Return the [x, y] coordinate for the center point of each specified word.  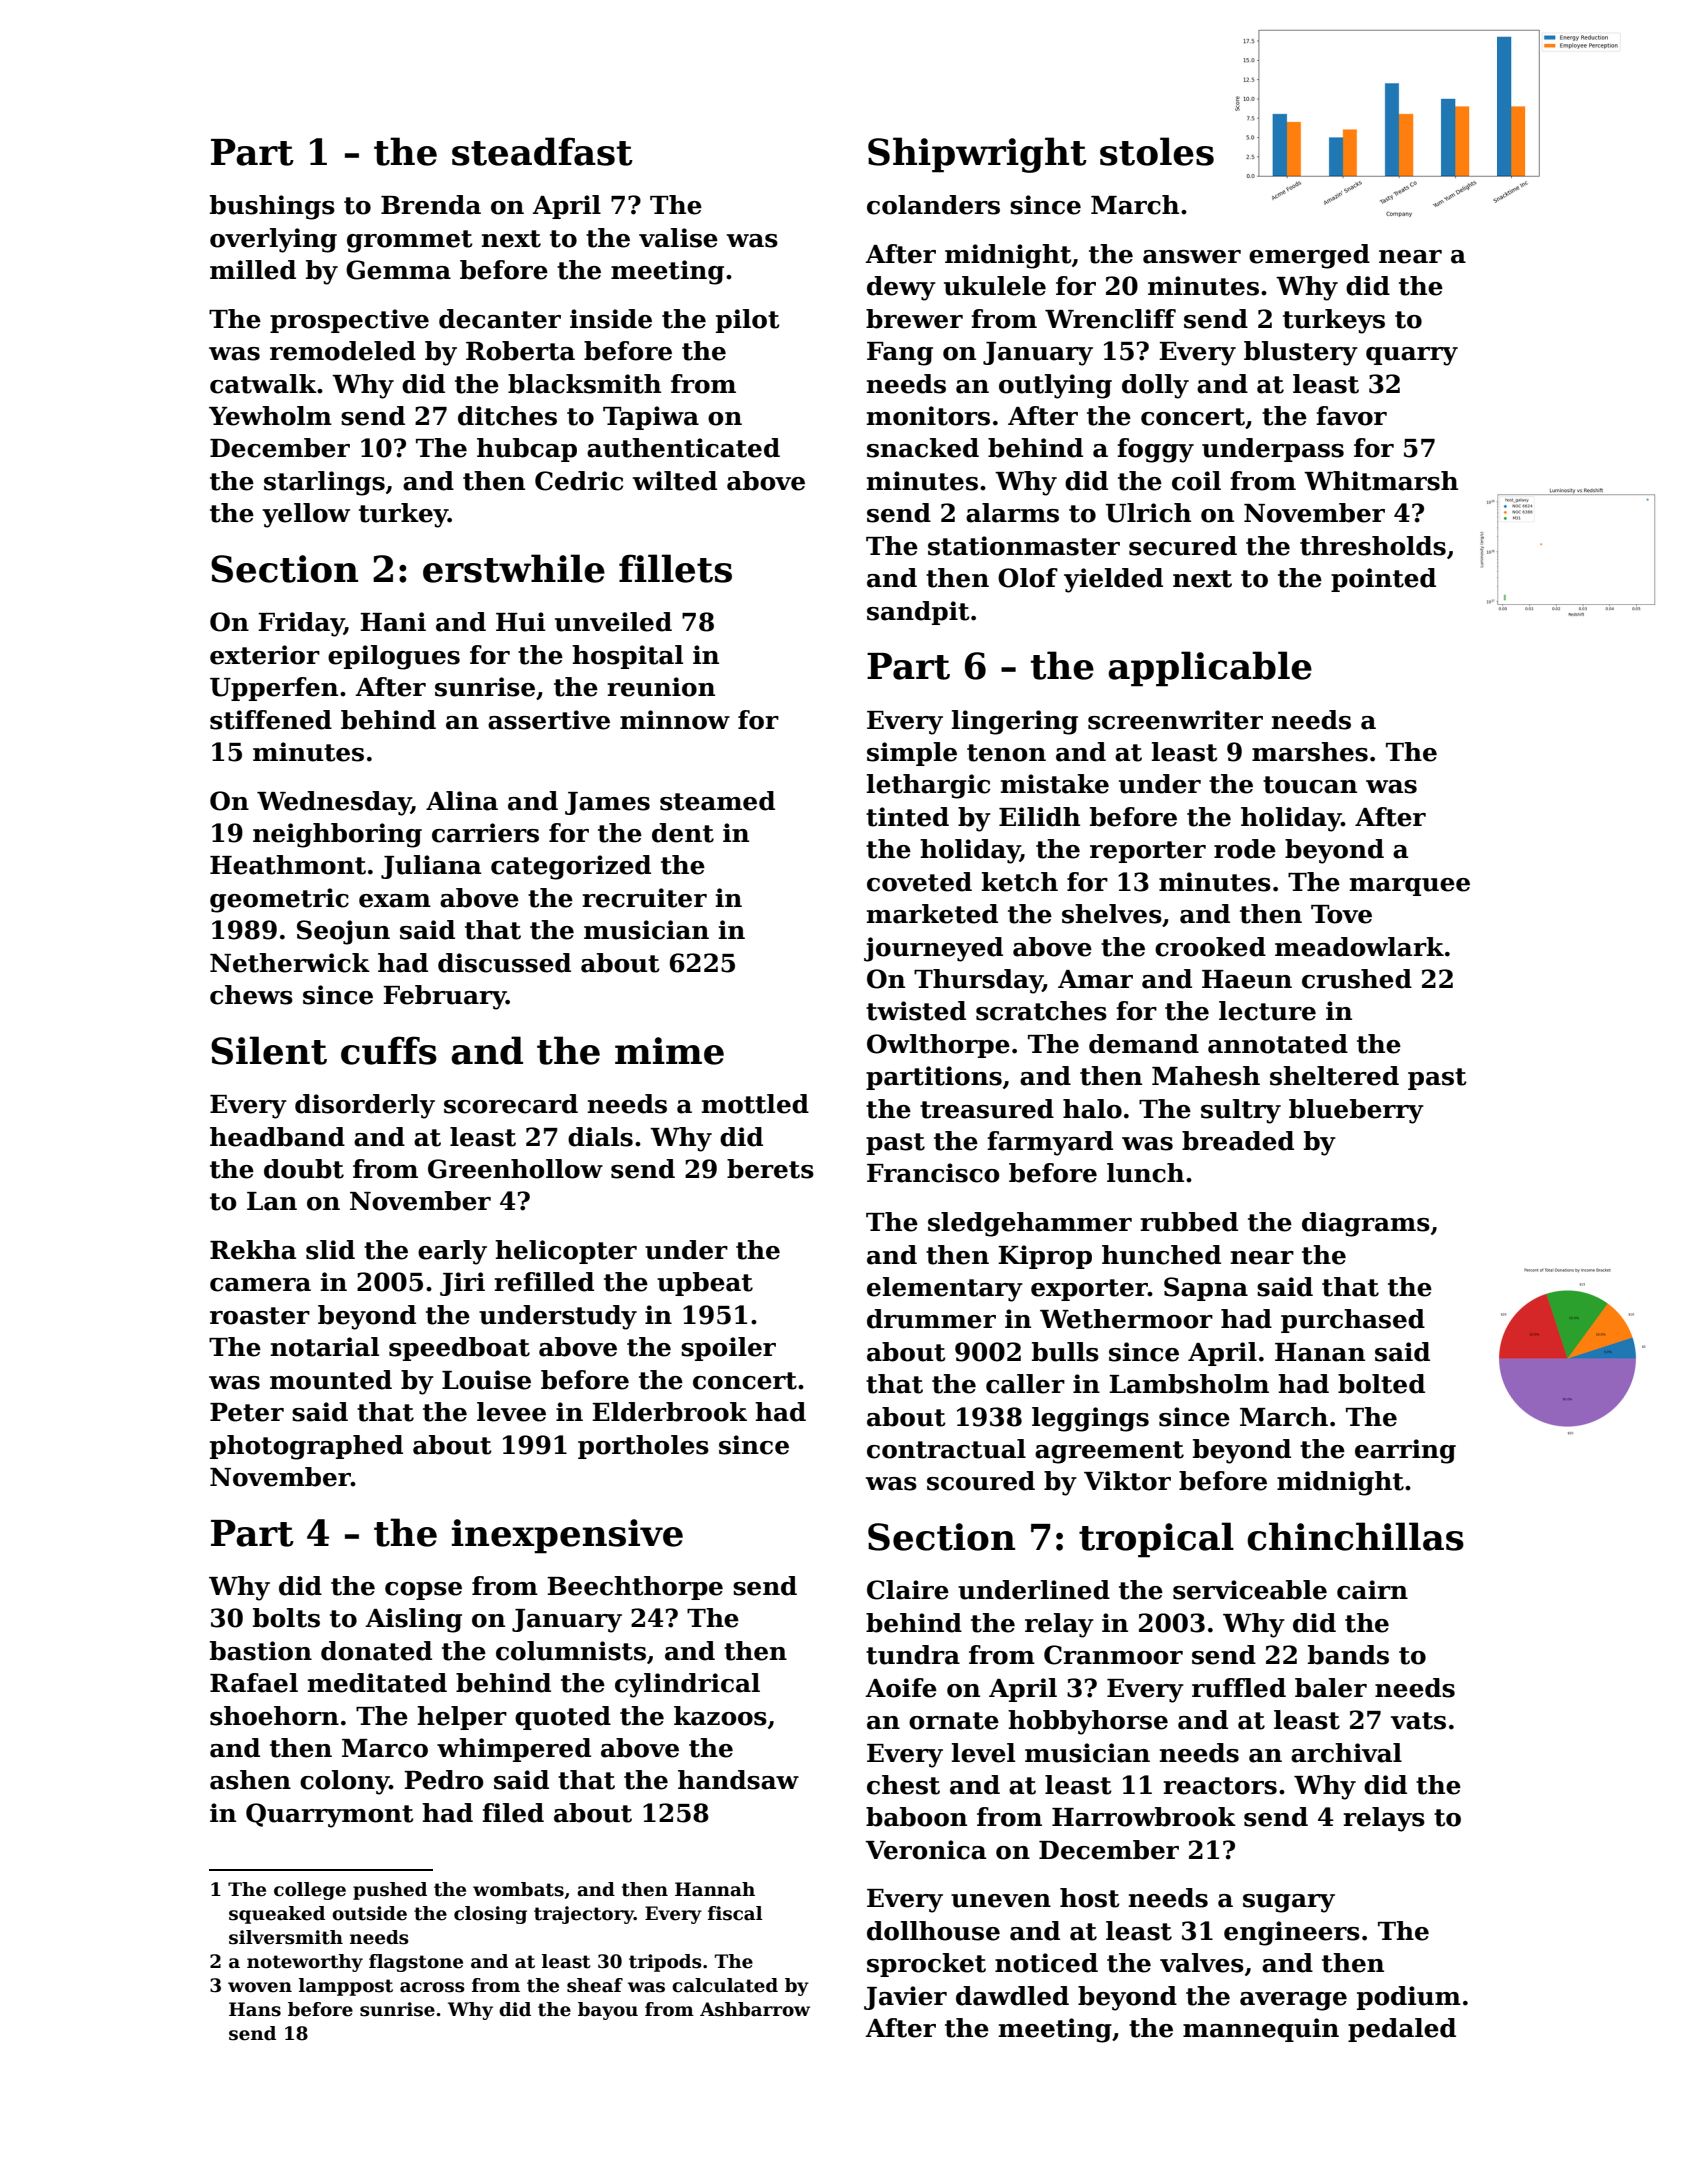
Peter [247, 1412]
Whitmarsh [1381, 481]
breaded [1238, 1141]
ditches [507, 416]
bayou [608, 2011]
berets [770, 1169]
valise [678, 238]
